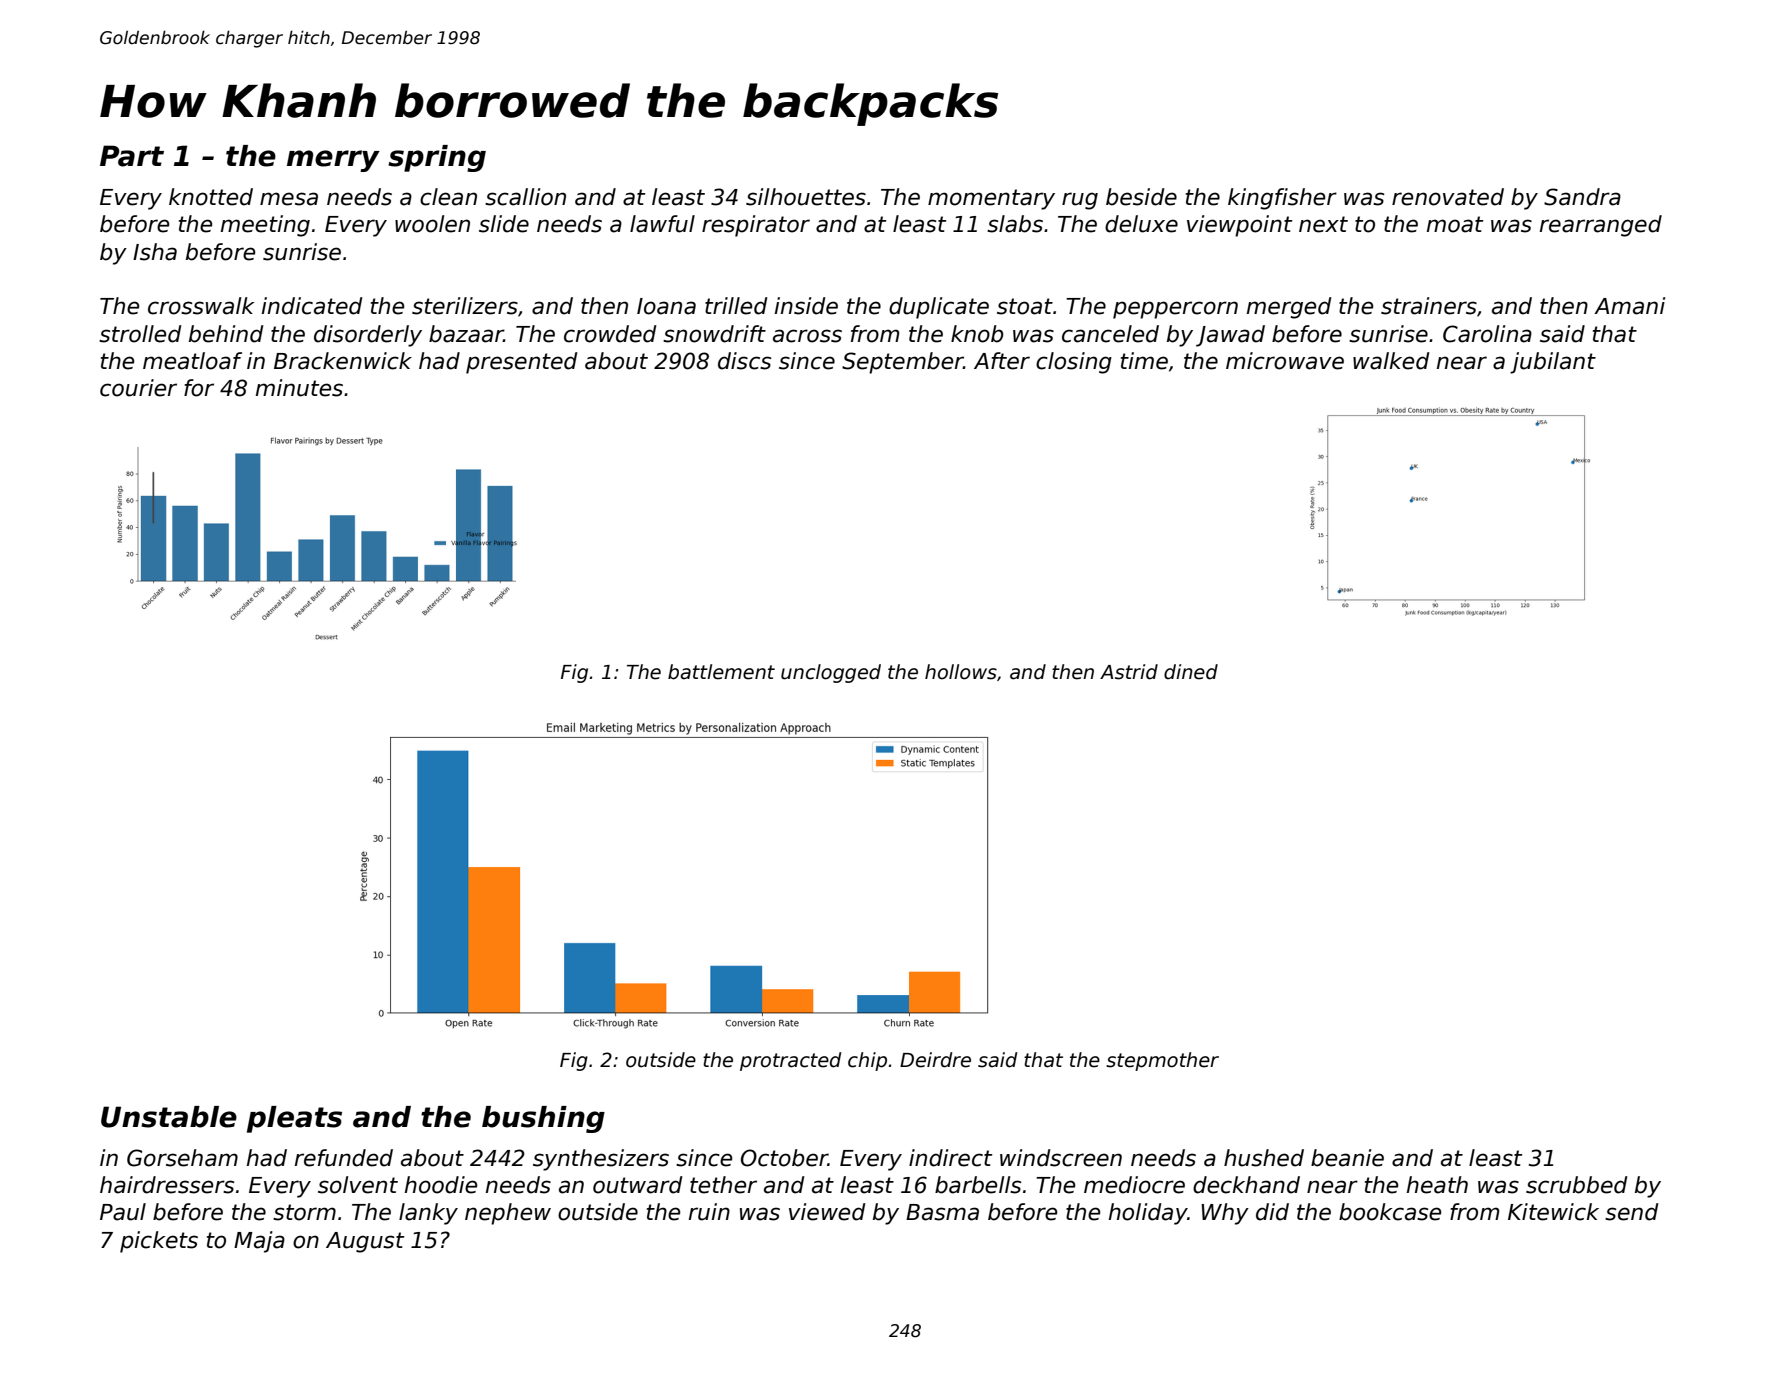  I want to click on After, so click(1002, 361).
